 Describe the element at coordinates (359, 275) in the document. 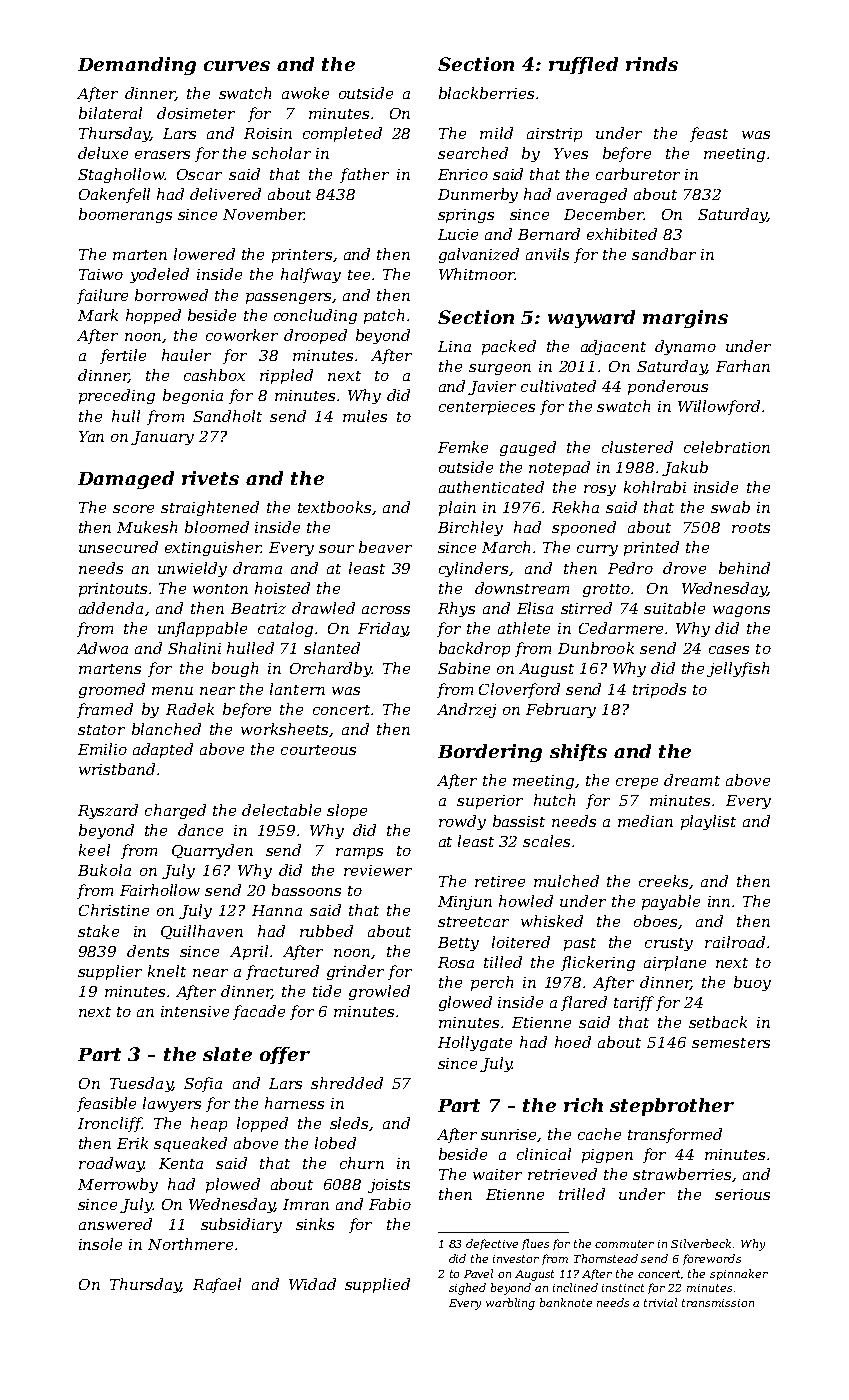

I see `tee` at that location.
